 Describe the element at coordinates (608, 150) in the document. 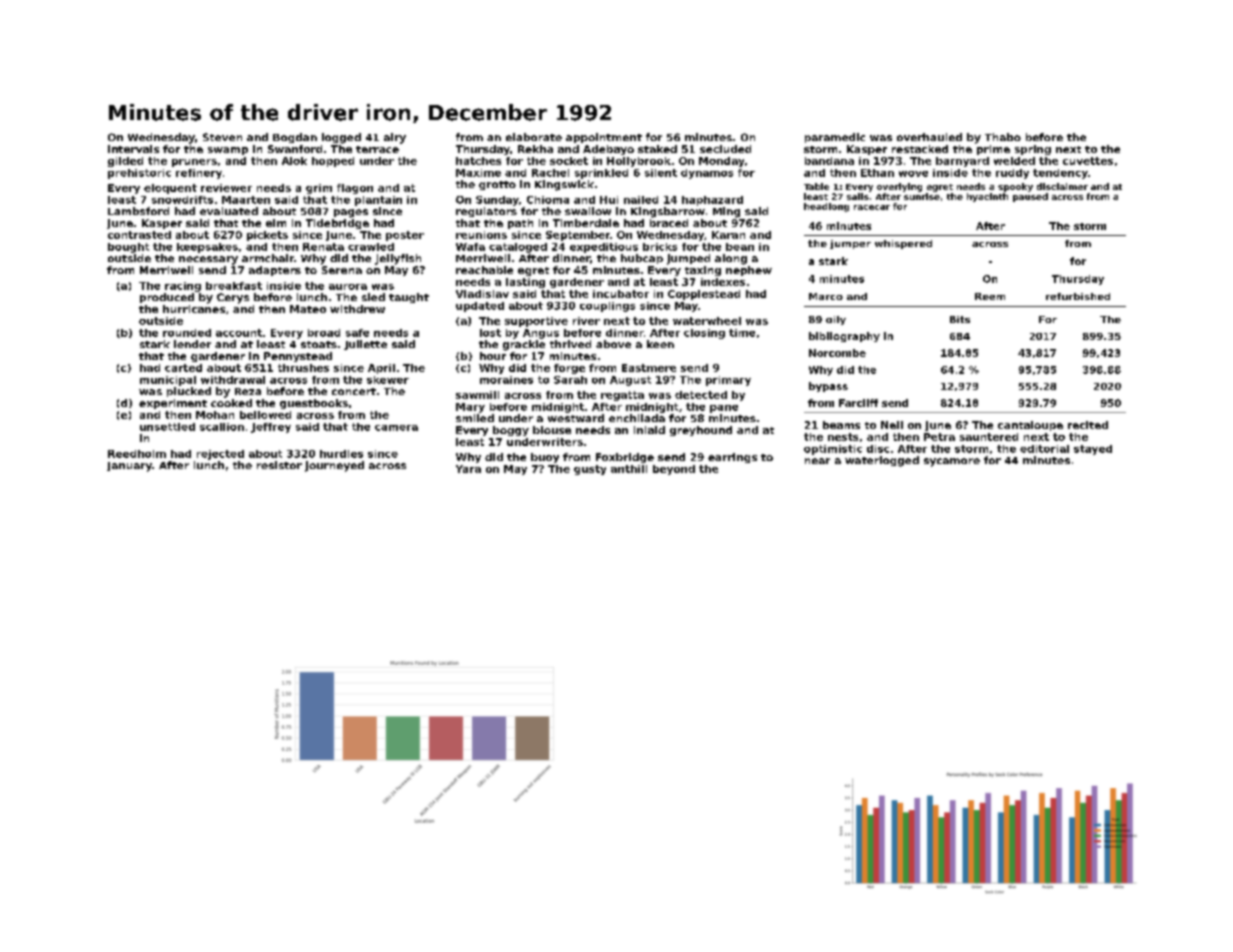

I see `Adebayo` at that location.
